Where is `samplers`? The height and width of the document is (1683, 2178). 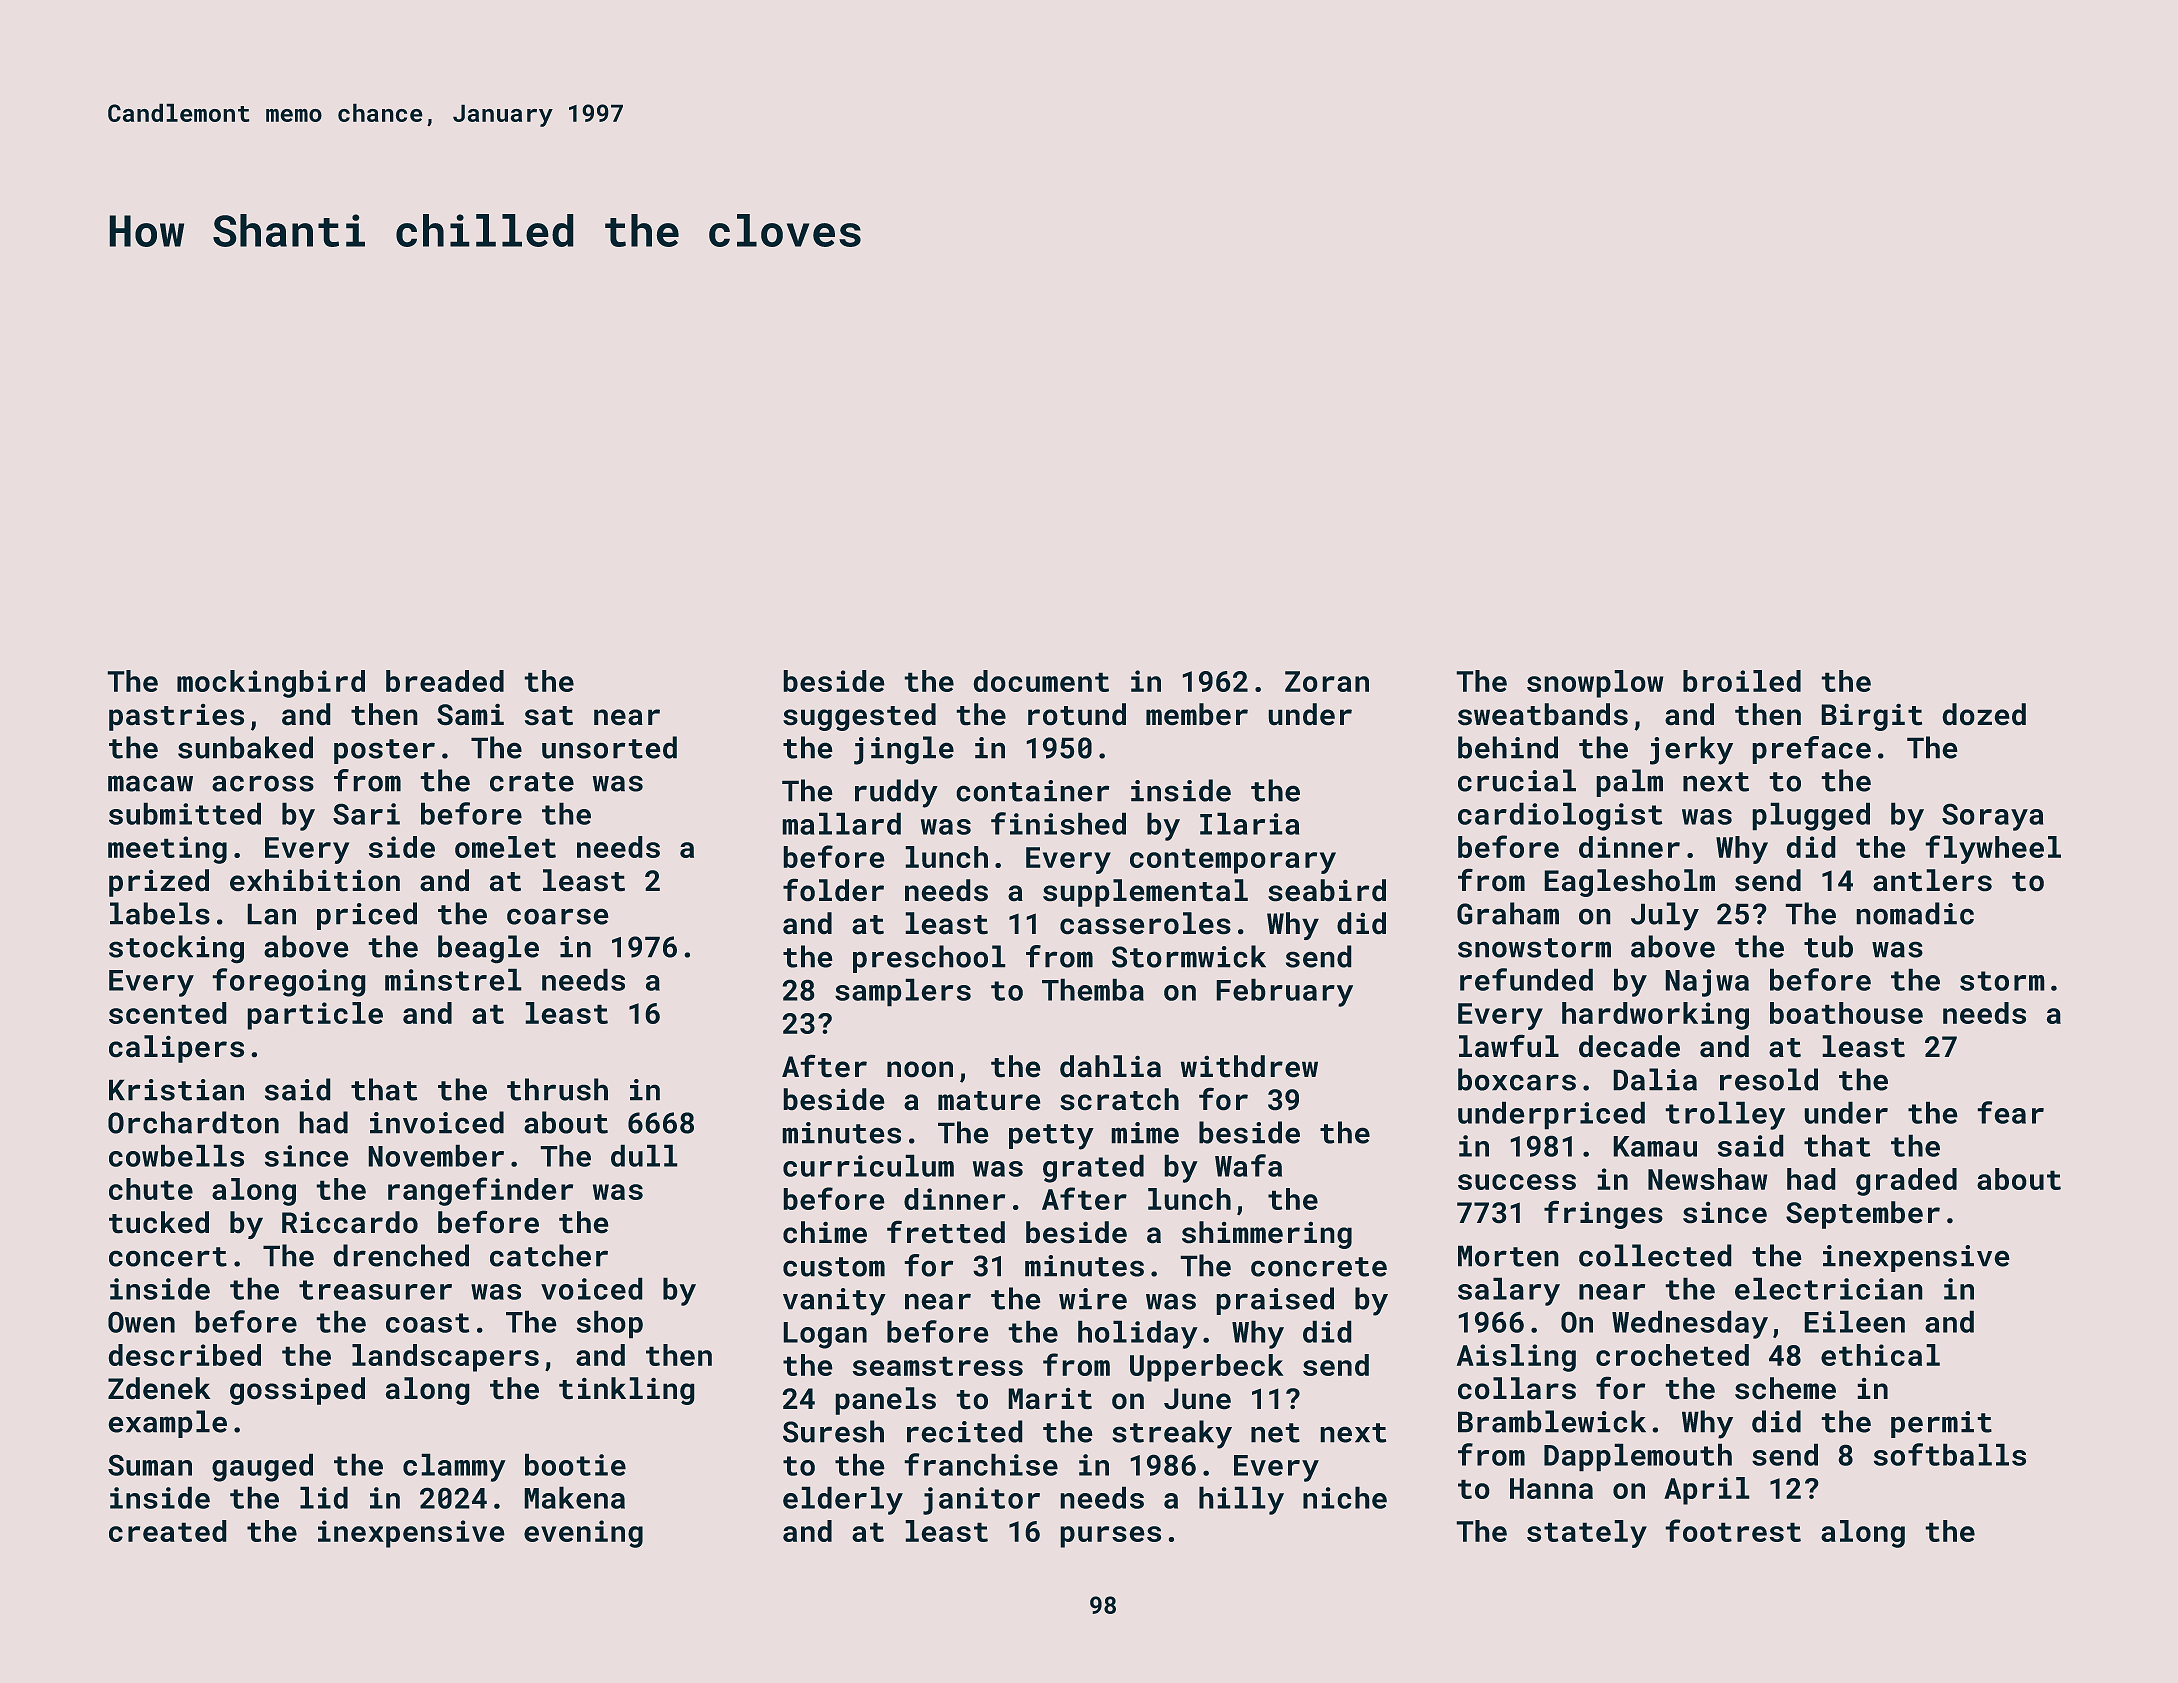 samplers is located at coordinates (903, 992).
